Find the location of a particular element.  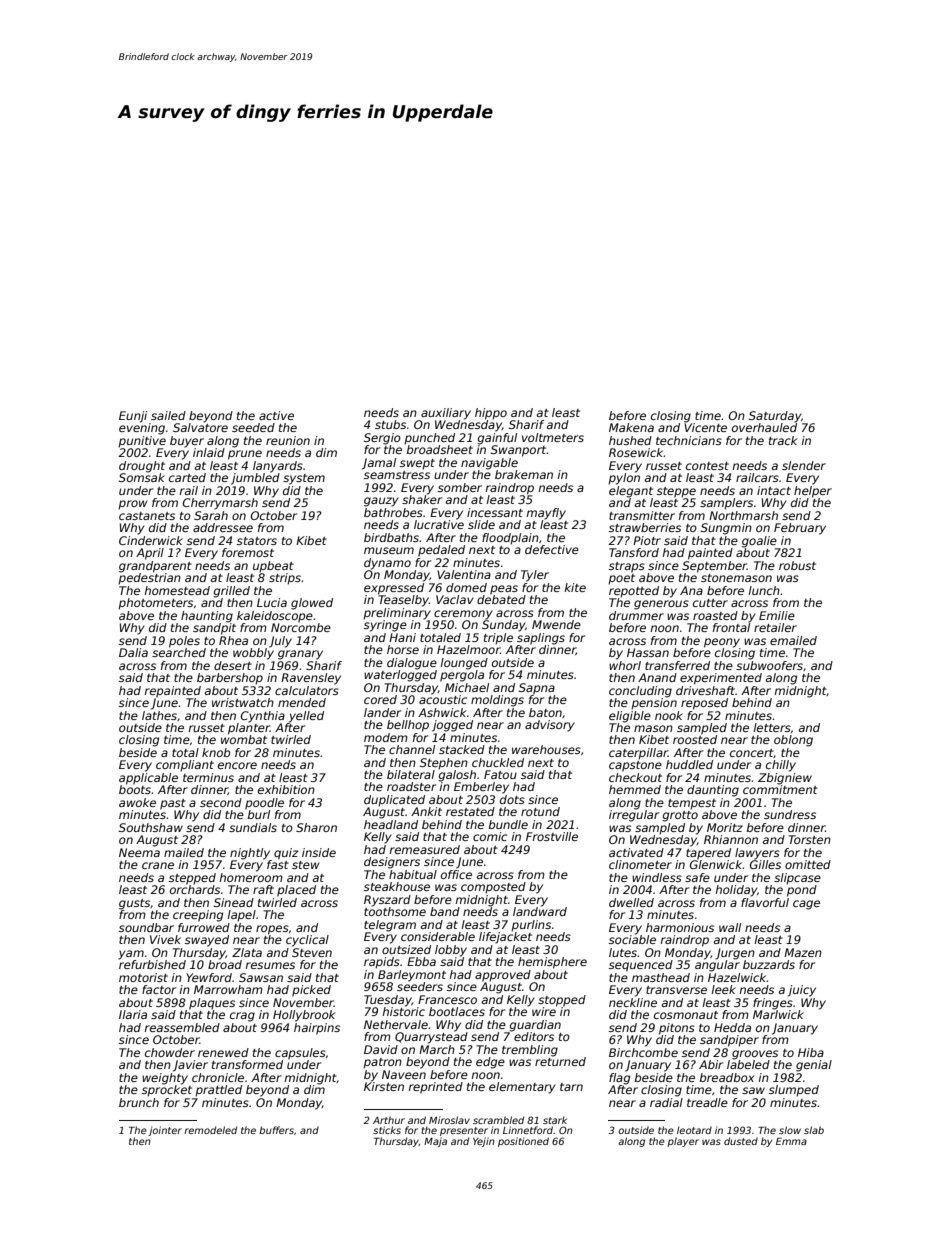

drought is located at coordinates (142, 467).
